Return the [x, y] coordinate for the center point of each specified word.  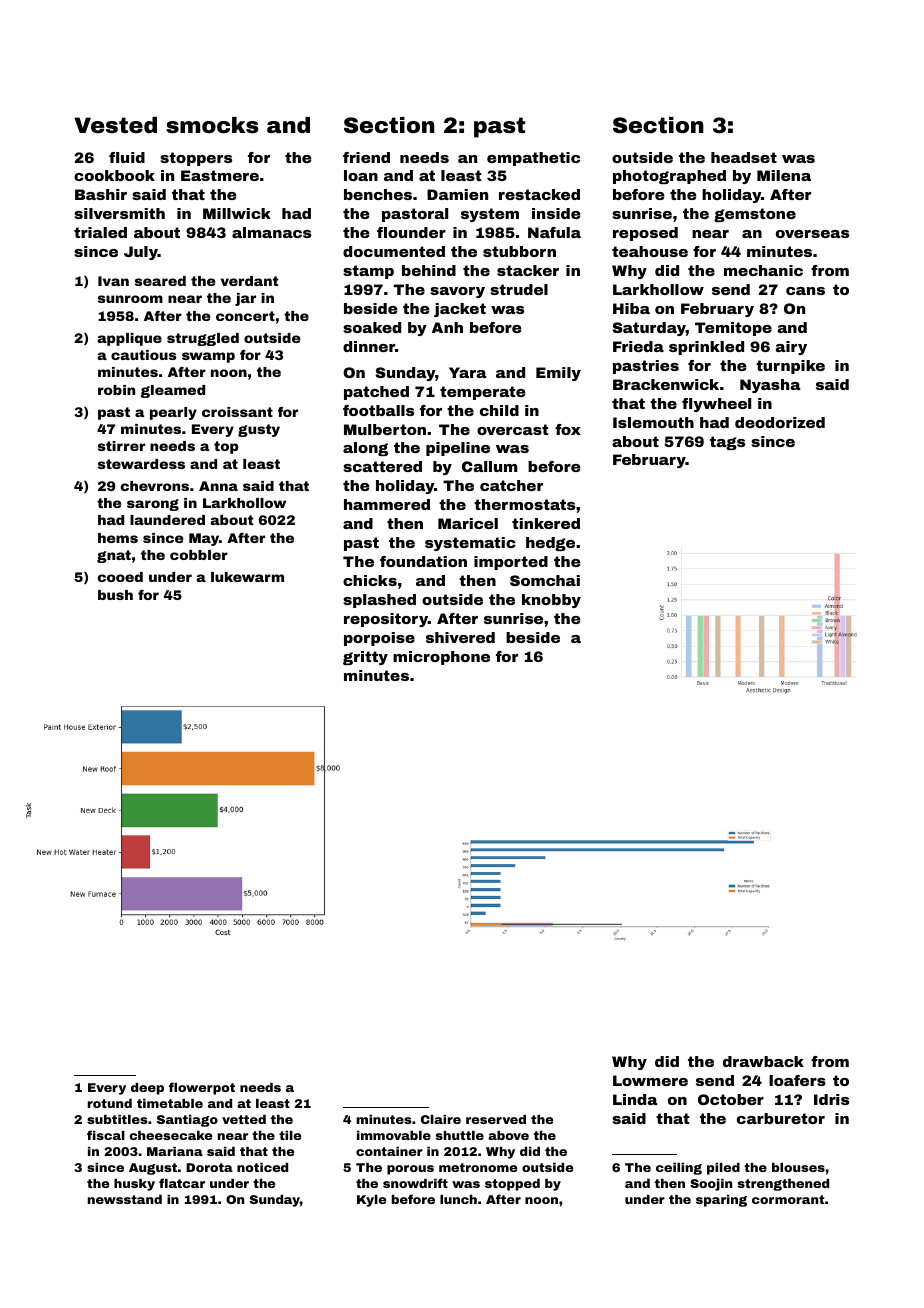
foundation [423, 561]
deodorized [780, 422]
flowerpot [202, 1088]
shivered [460, 637]
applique [129, 339]
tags [727, 443]
